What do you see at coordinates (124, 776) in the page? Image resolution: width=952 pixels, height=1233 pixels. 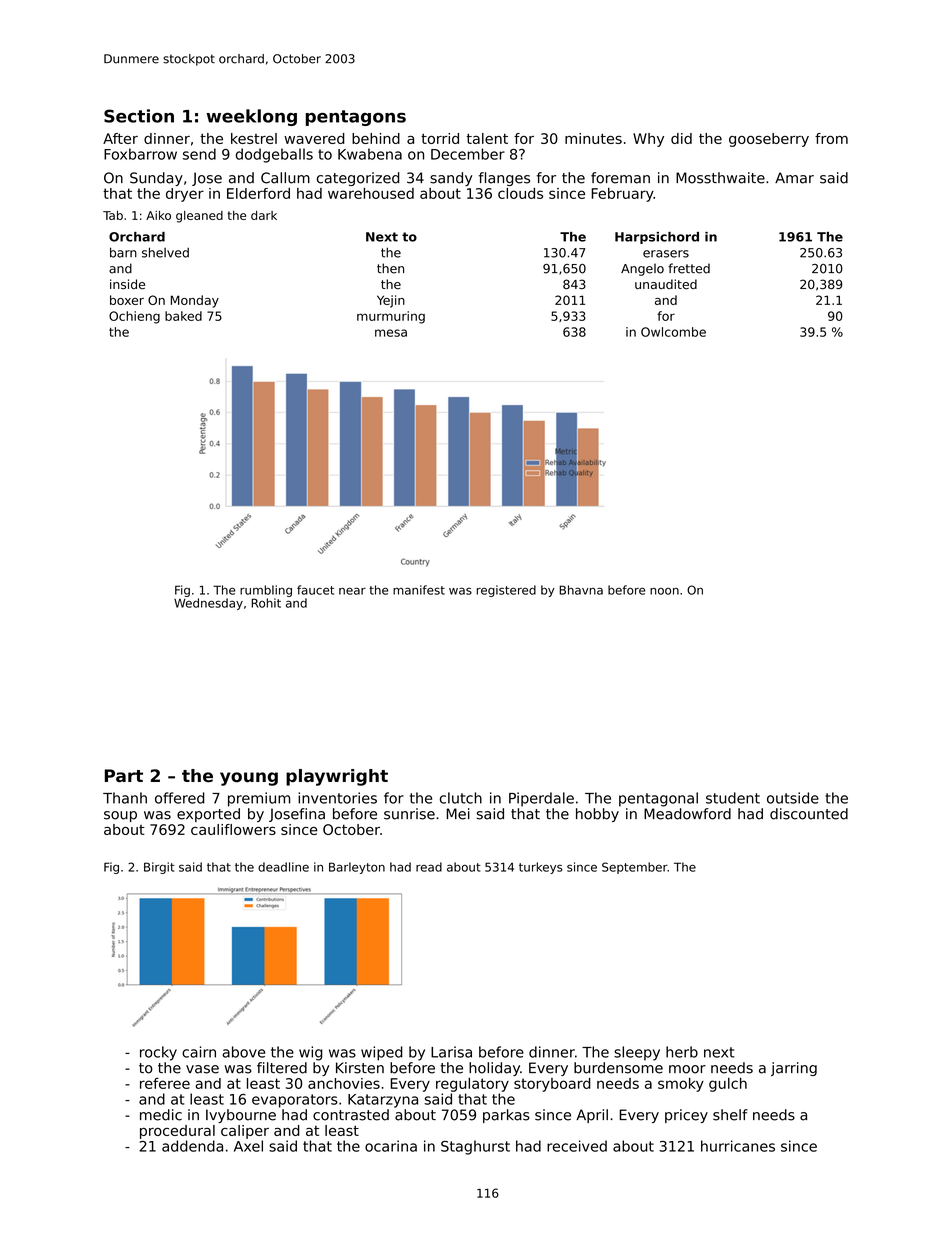 I see `Part` at bounding box center [124, 776].
